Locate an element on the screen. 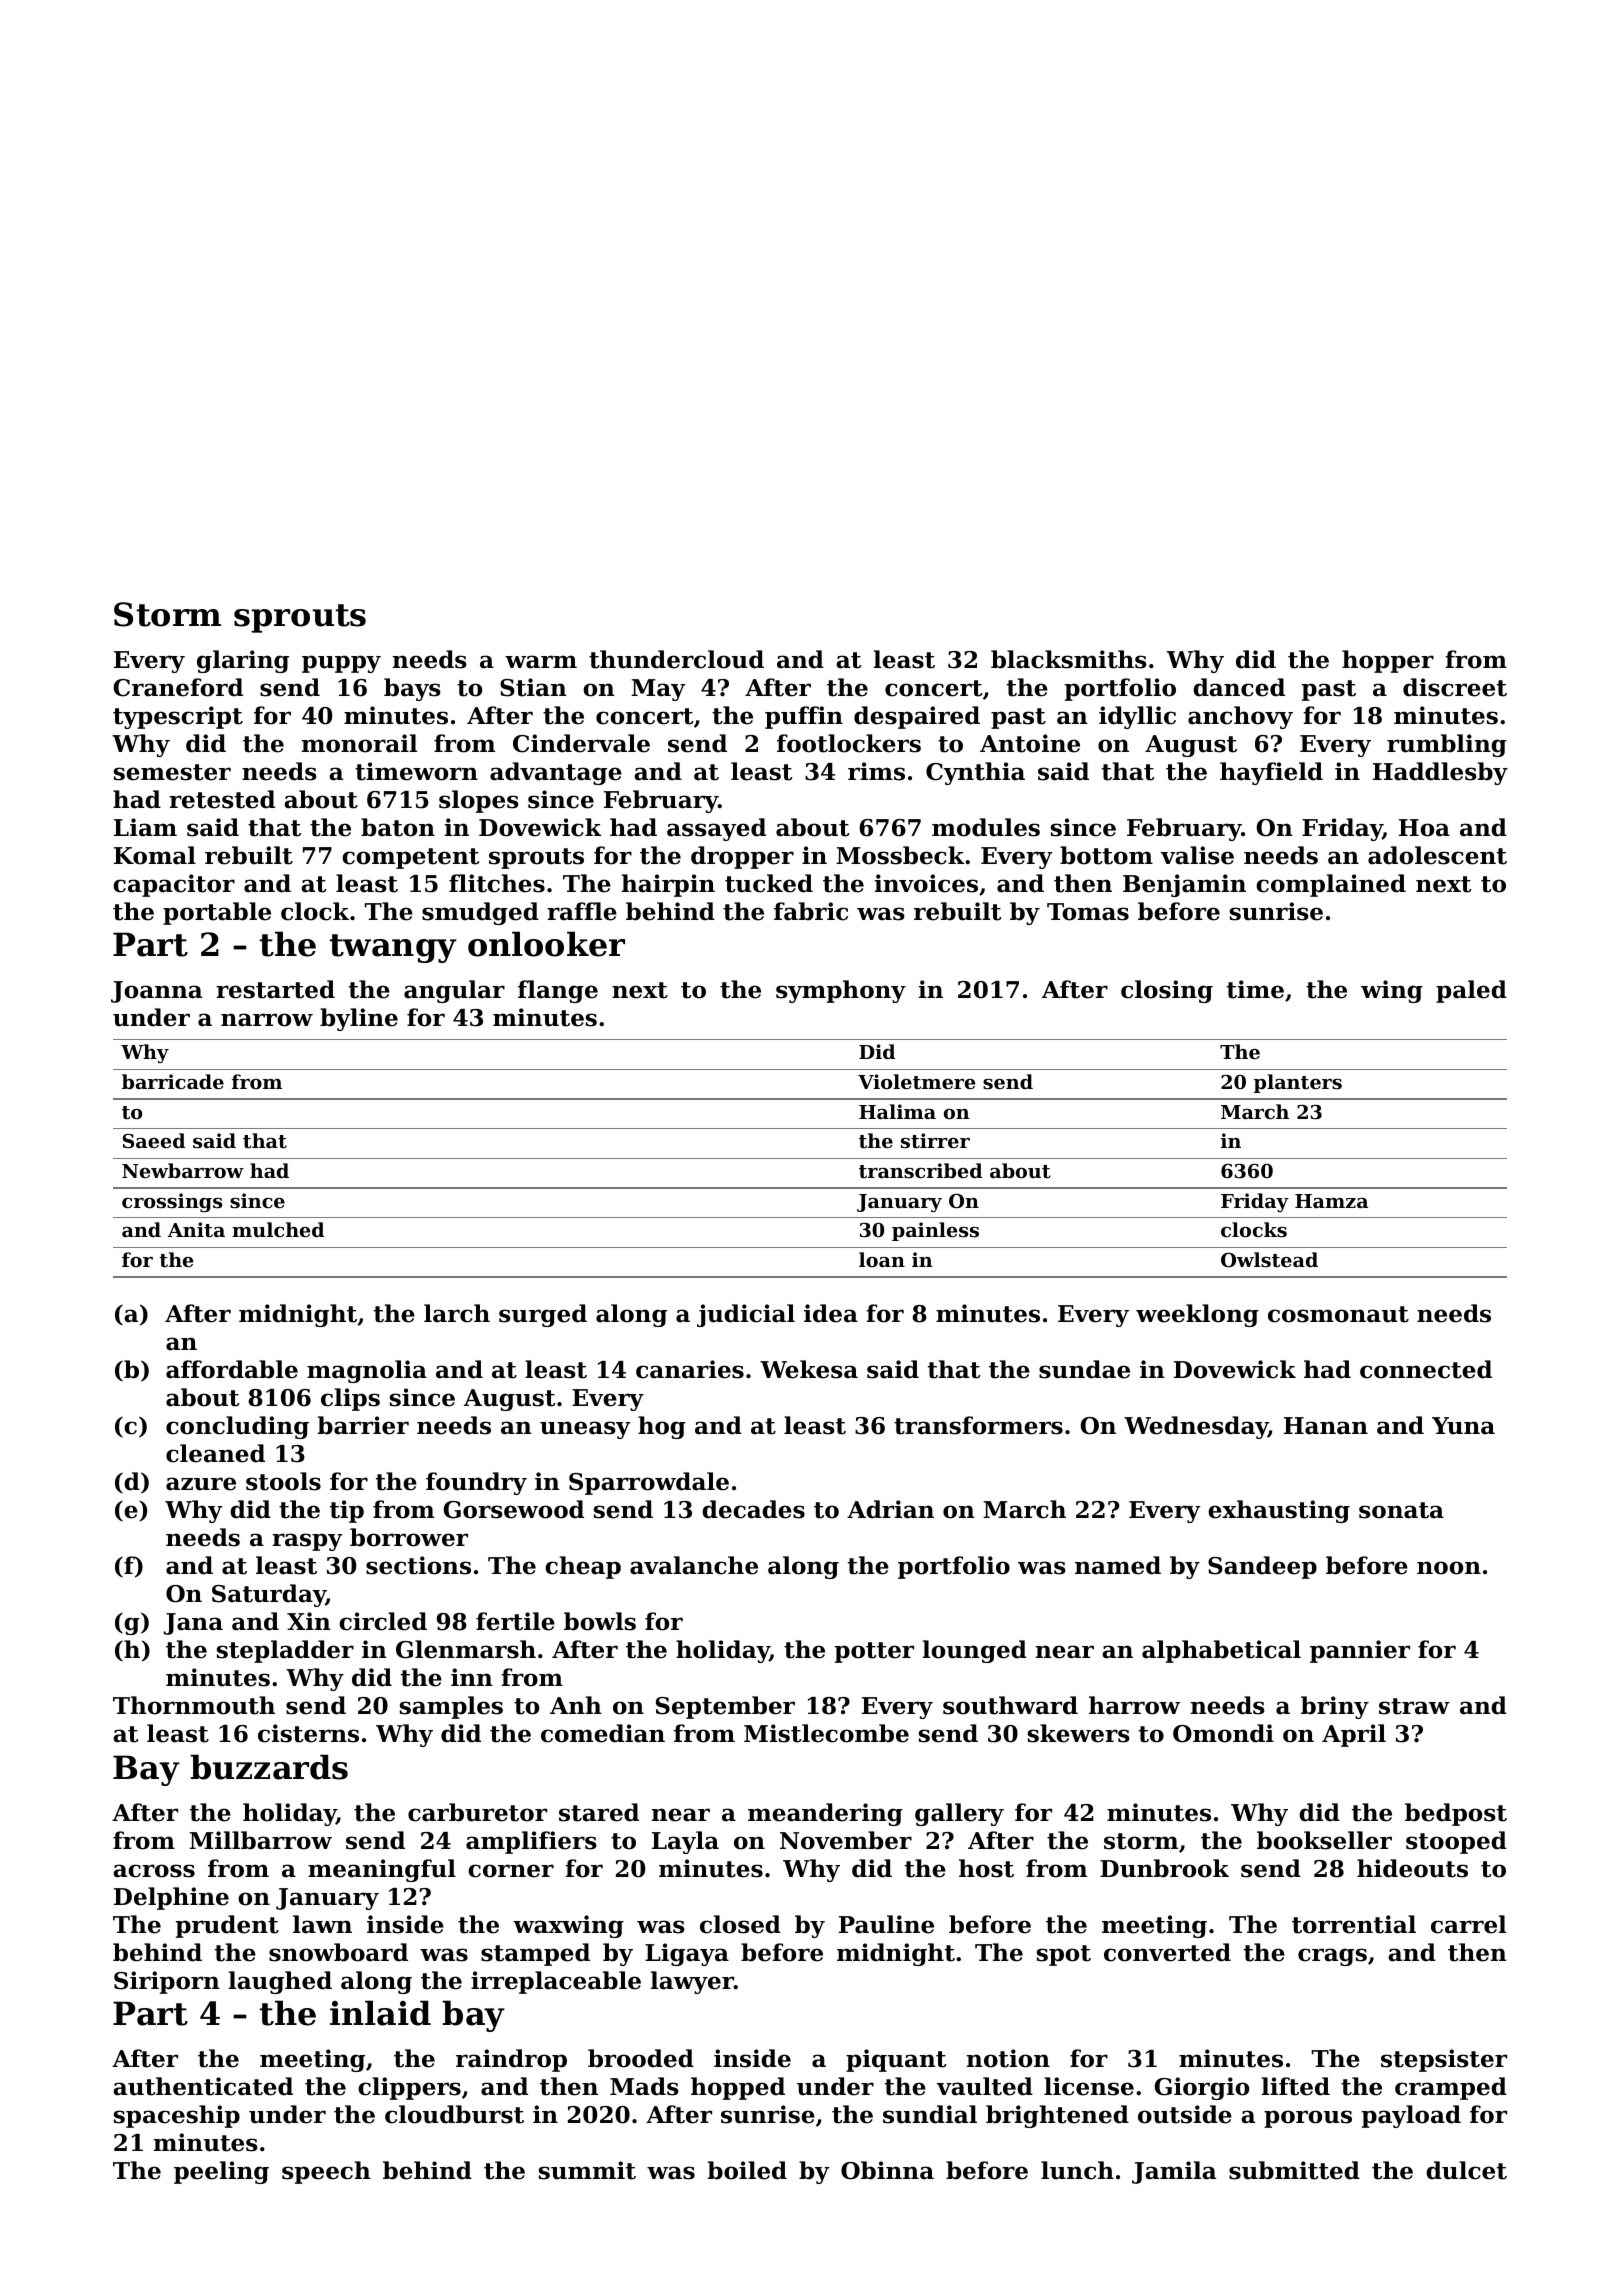  byline is located at coordinates (359, 1019).
